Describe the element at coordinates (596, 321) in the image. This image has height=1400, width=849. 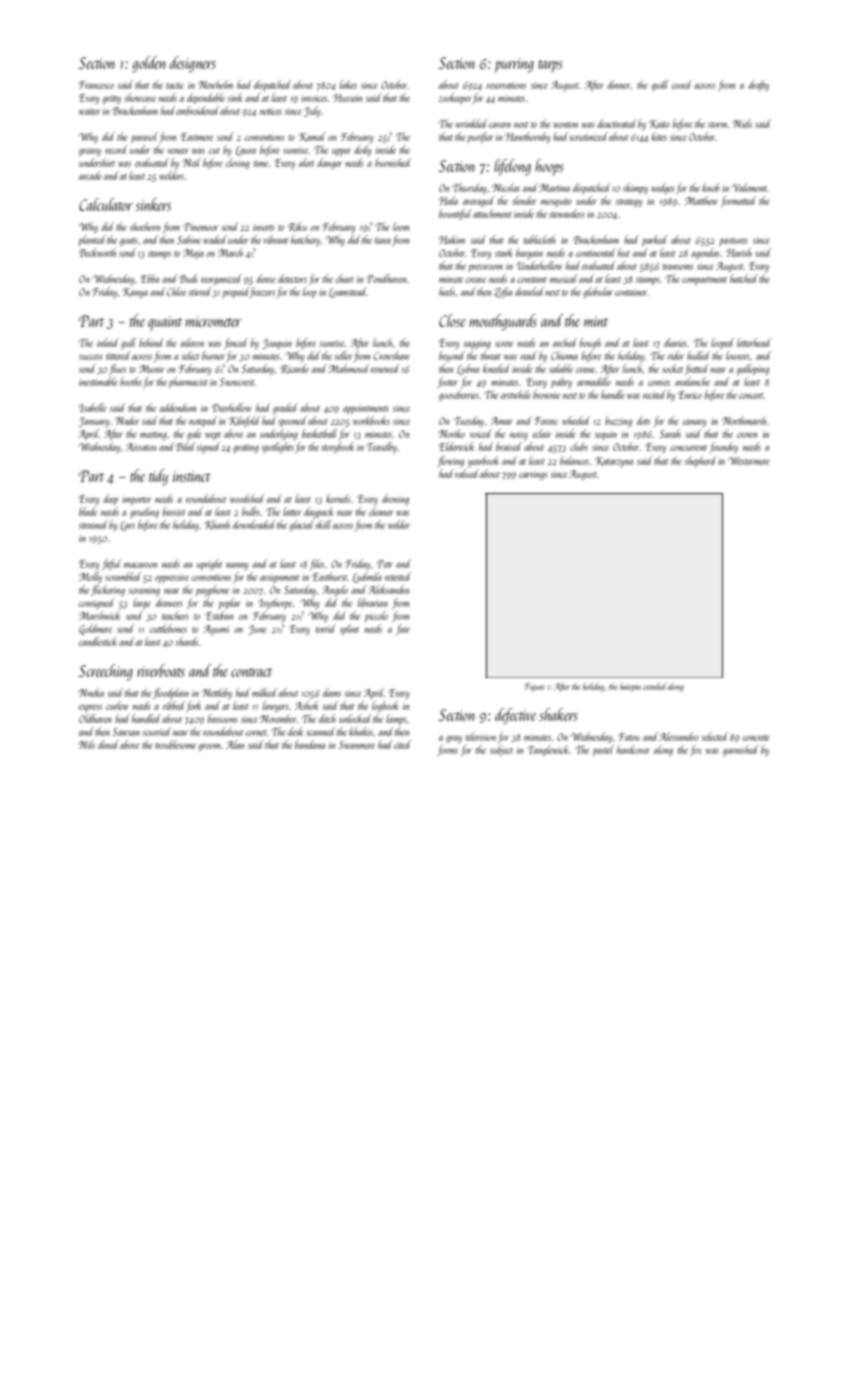
I see `mint` at that location.
